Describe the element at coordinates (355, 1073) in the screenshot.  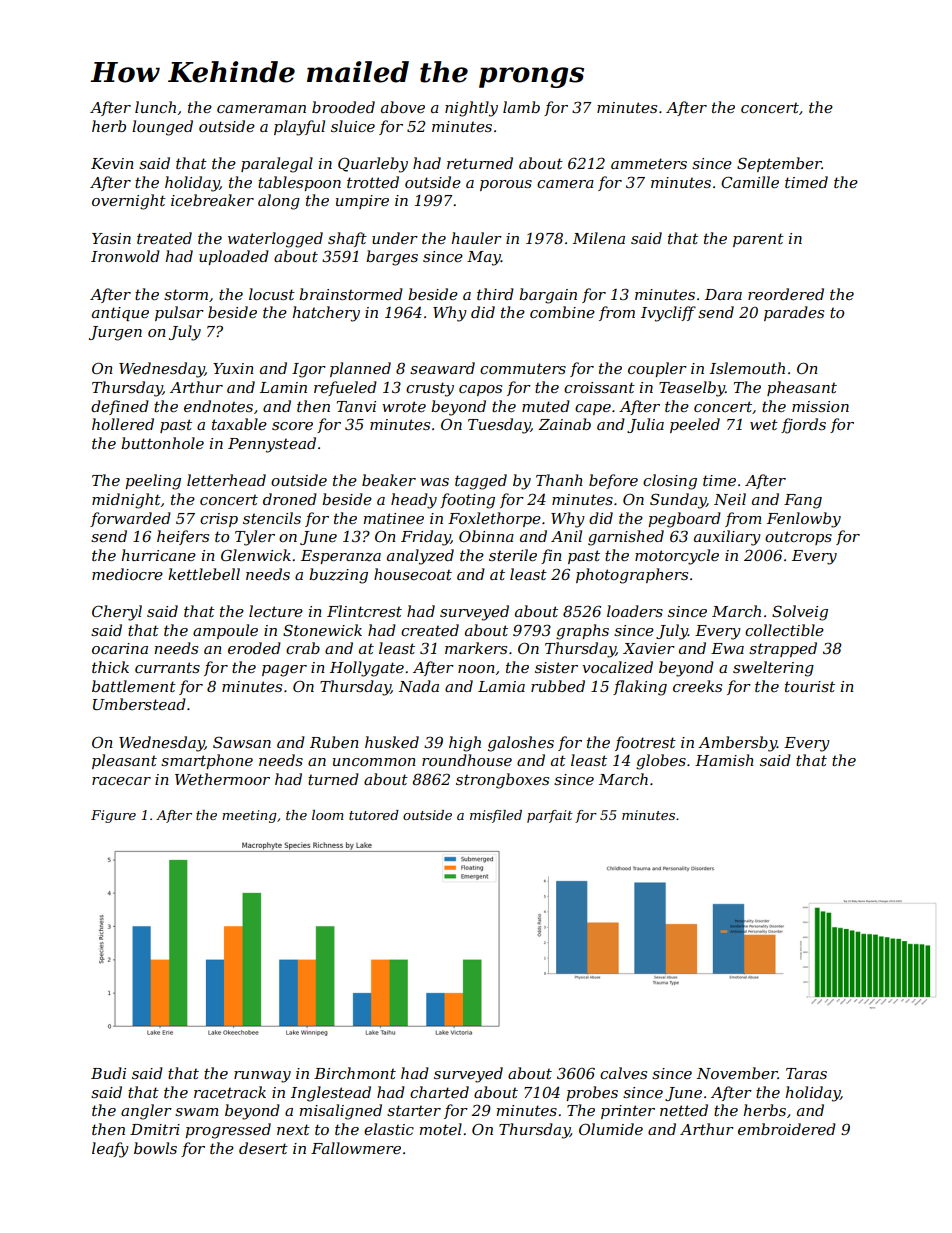
I see `Birchmont` at that location.
